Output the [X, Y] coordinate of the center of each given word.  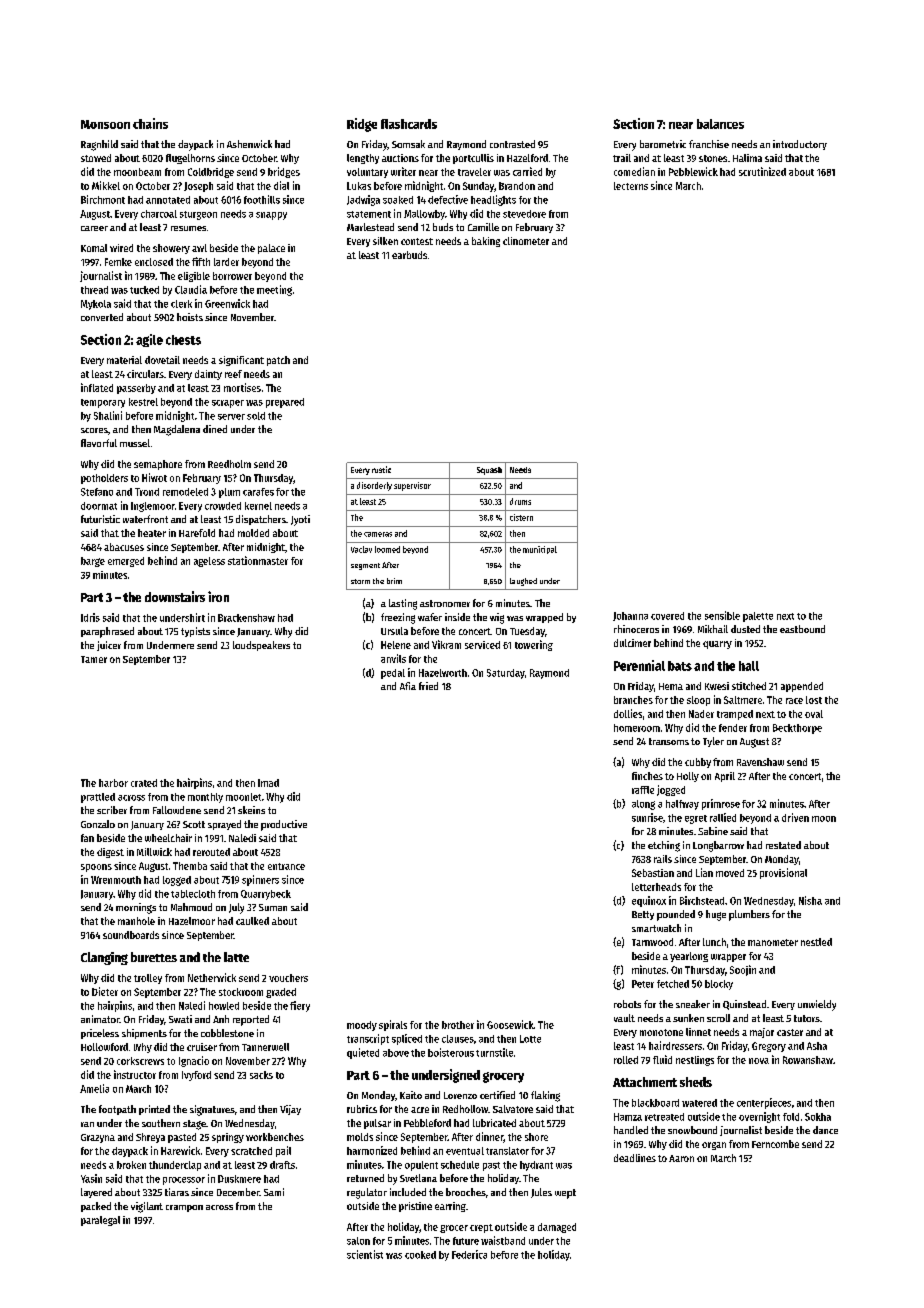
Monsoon [105, 124]
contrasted [512, 144]
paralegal [100, 1221]
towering [534, 645]
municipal [540, 550]
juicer [109, 646]
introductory [800, 145]
